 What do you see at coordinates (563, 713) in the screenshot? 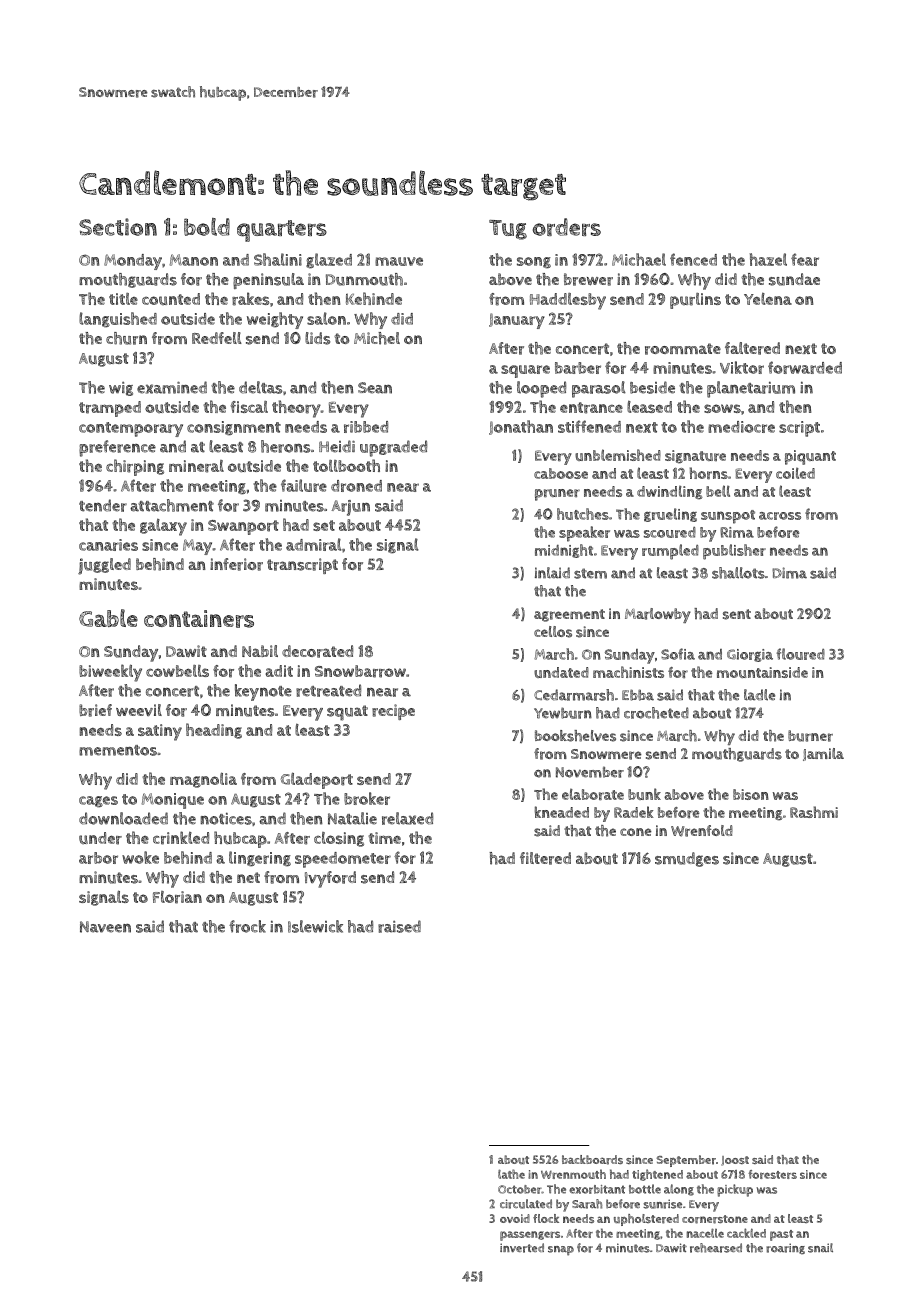
I see `Yewburn` at bounding box center [563, 713].
